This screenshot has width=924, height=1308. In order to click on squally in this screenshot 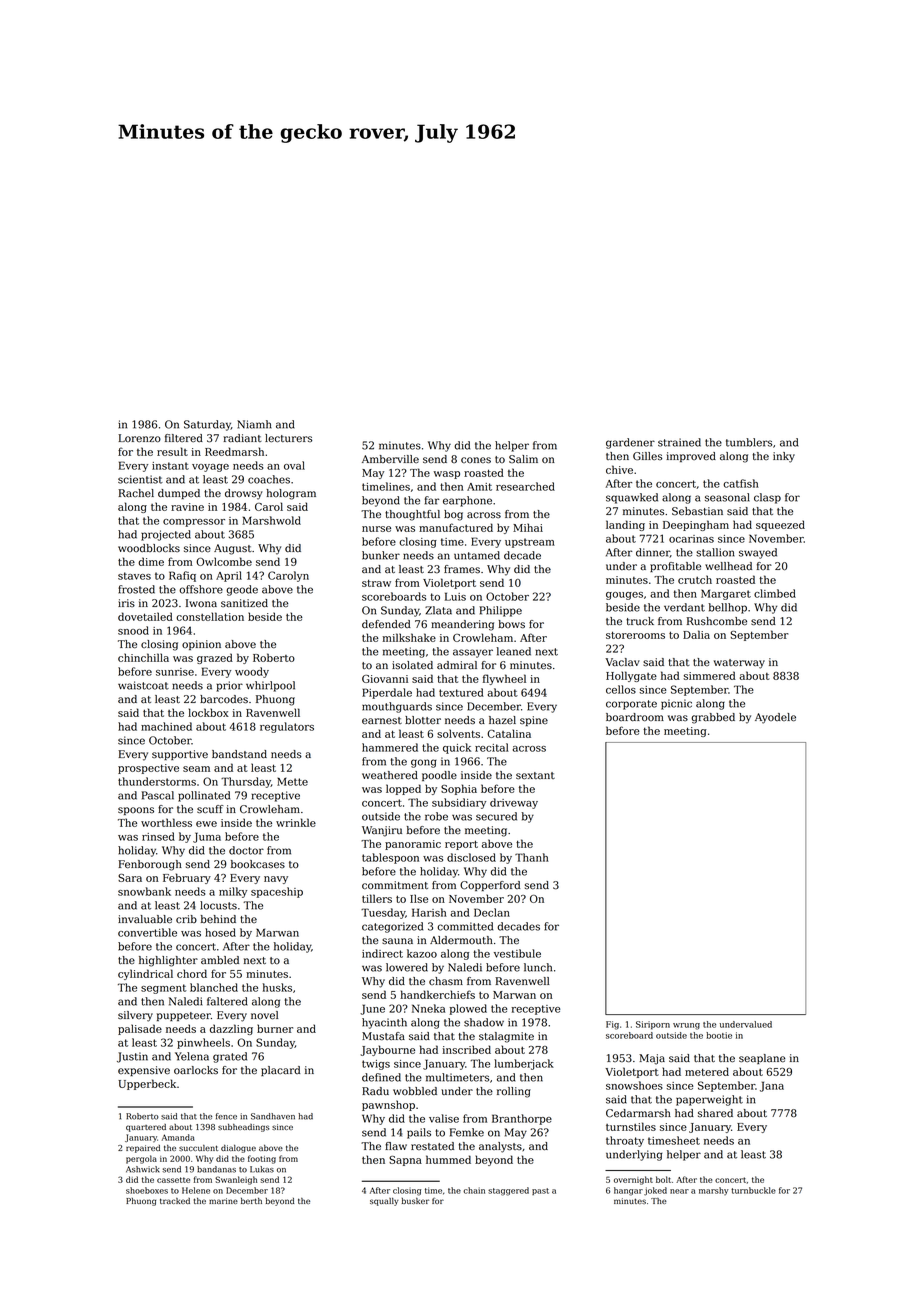, I will do `click(384, 1202)`.
